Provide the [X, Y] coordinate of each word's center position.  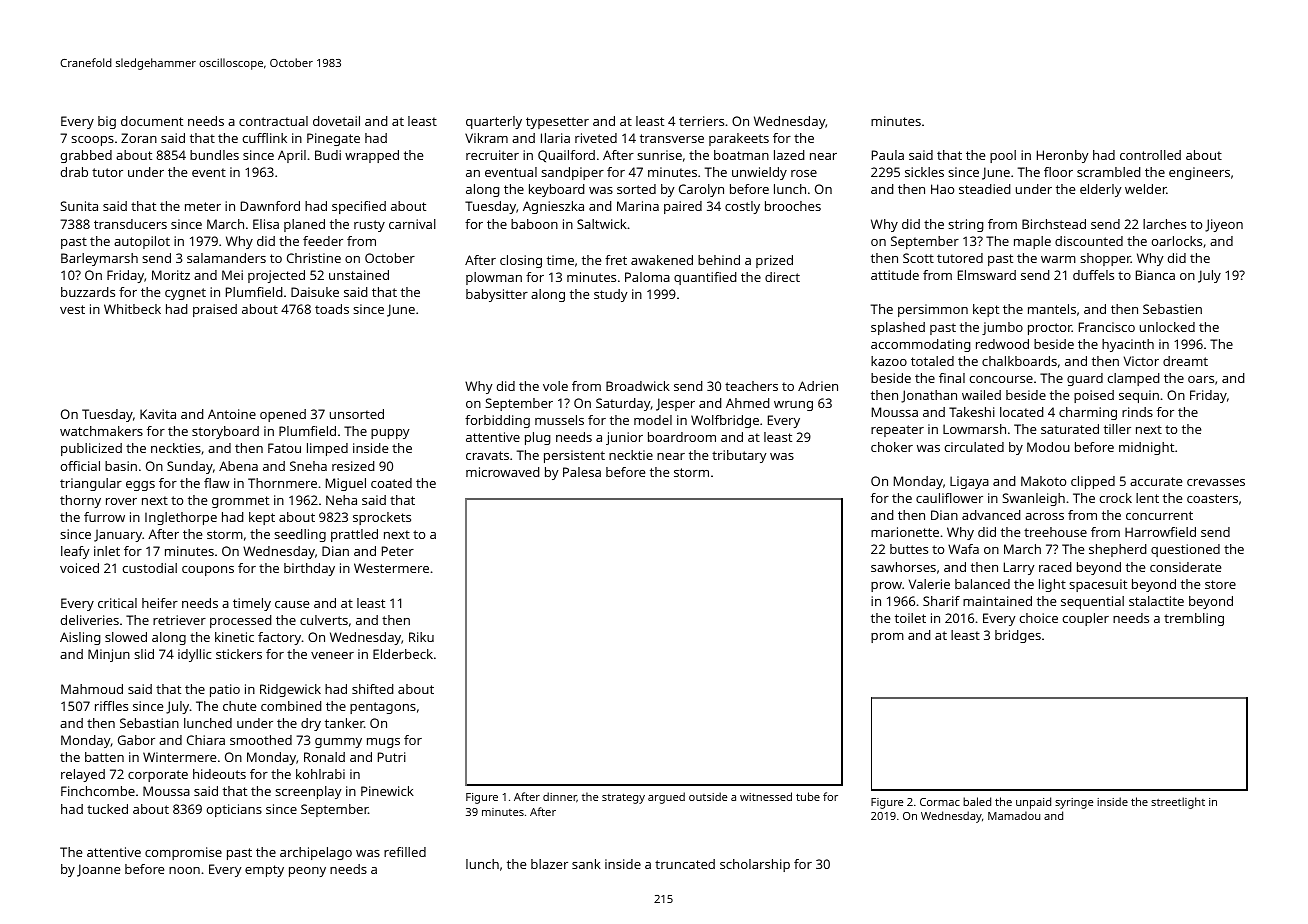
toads [332, 309]
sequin [1139, 396]
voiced [79, 568]
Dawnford [270, 206]
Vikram [486, 138]
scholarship [755, 865]
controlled [1150, 155]
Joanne [98, 870]
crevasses [1216, 482]
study [611, 295]
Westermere [391, 568]
